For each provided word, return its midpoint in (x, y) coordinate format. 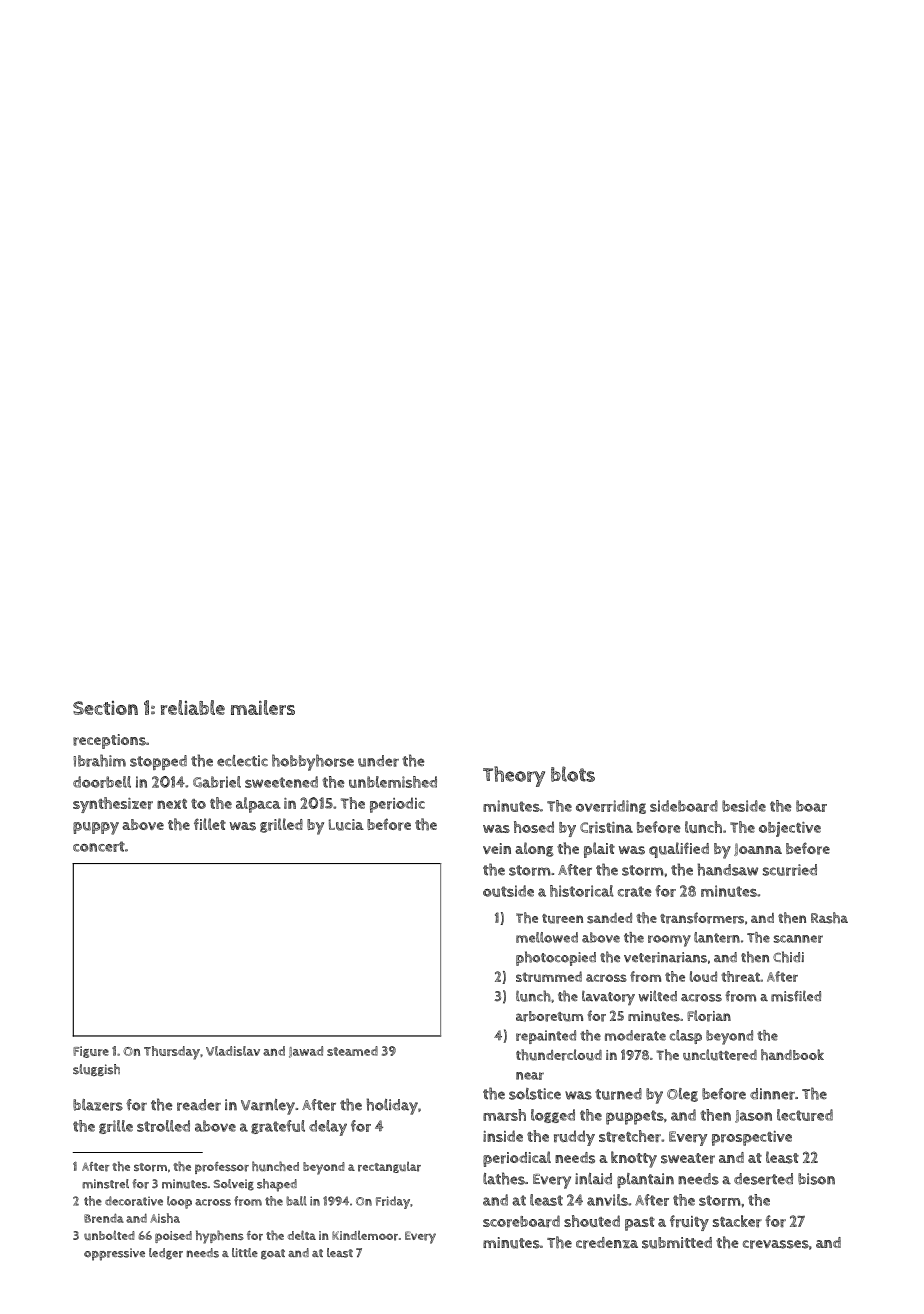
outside (508, 891)
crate (634, 891)
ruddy (574, 1138)
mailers (263, 707)
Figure (91, 1052)
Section (105, 708)
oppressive (114, 1254)
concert (99, 846)
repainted (546, 1037)
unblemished (393, 782)
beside (744, 806)
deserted (763, 1179)
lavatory (608, 998)
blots (573, 774)
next (172, 804)
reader (199, 1105)
